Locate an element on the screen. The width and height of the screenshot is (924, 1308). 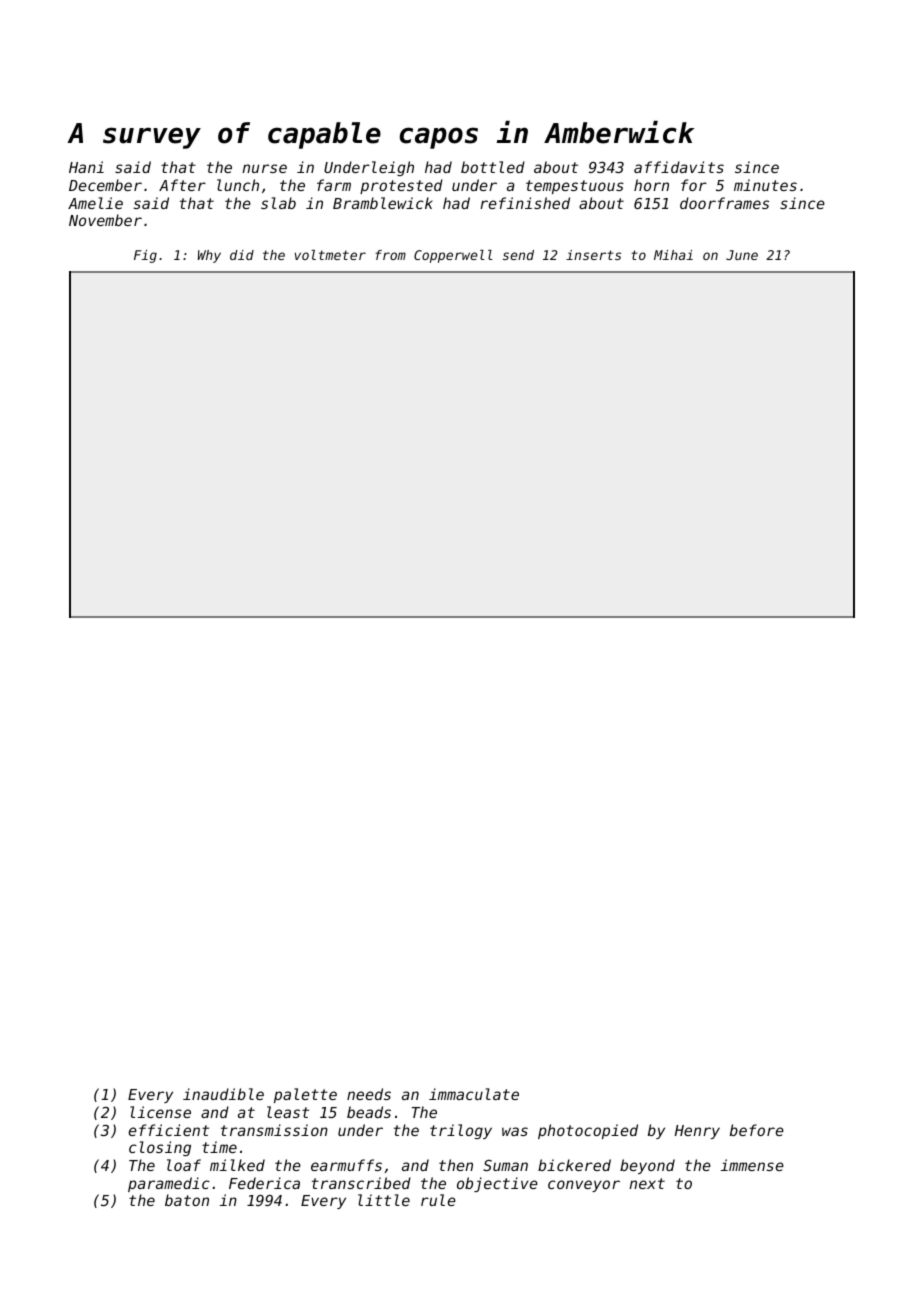
bottled is located at coordinates (493, 167).
